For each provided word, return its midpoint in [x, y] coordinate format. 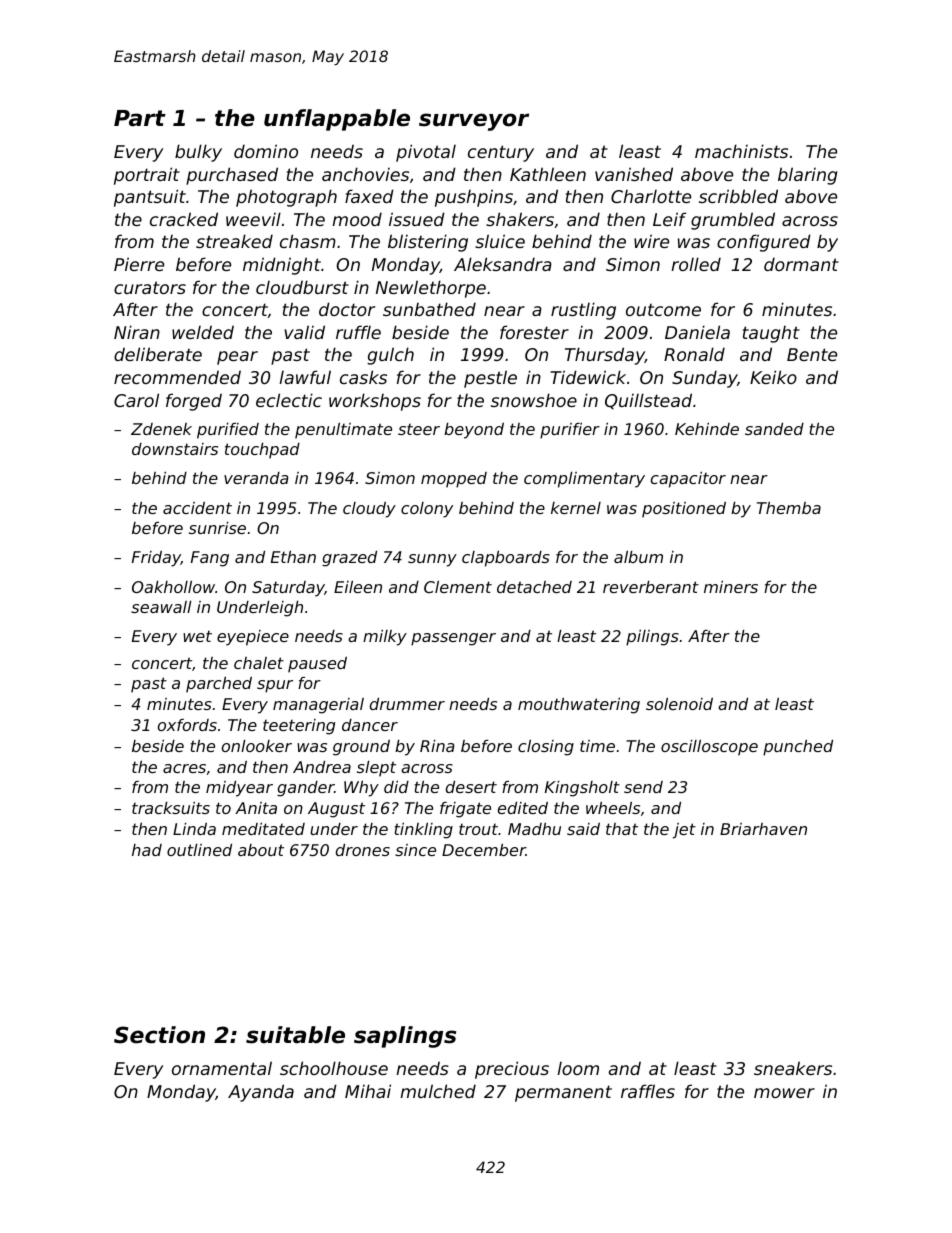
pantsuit [150, 198]
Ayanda [261, 1093]
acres [184, 768]
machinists [741, 151]
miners [731, 587]
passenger [453, 639]
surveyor [474, 122]
